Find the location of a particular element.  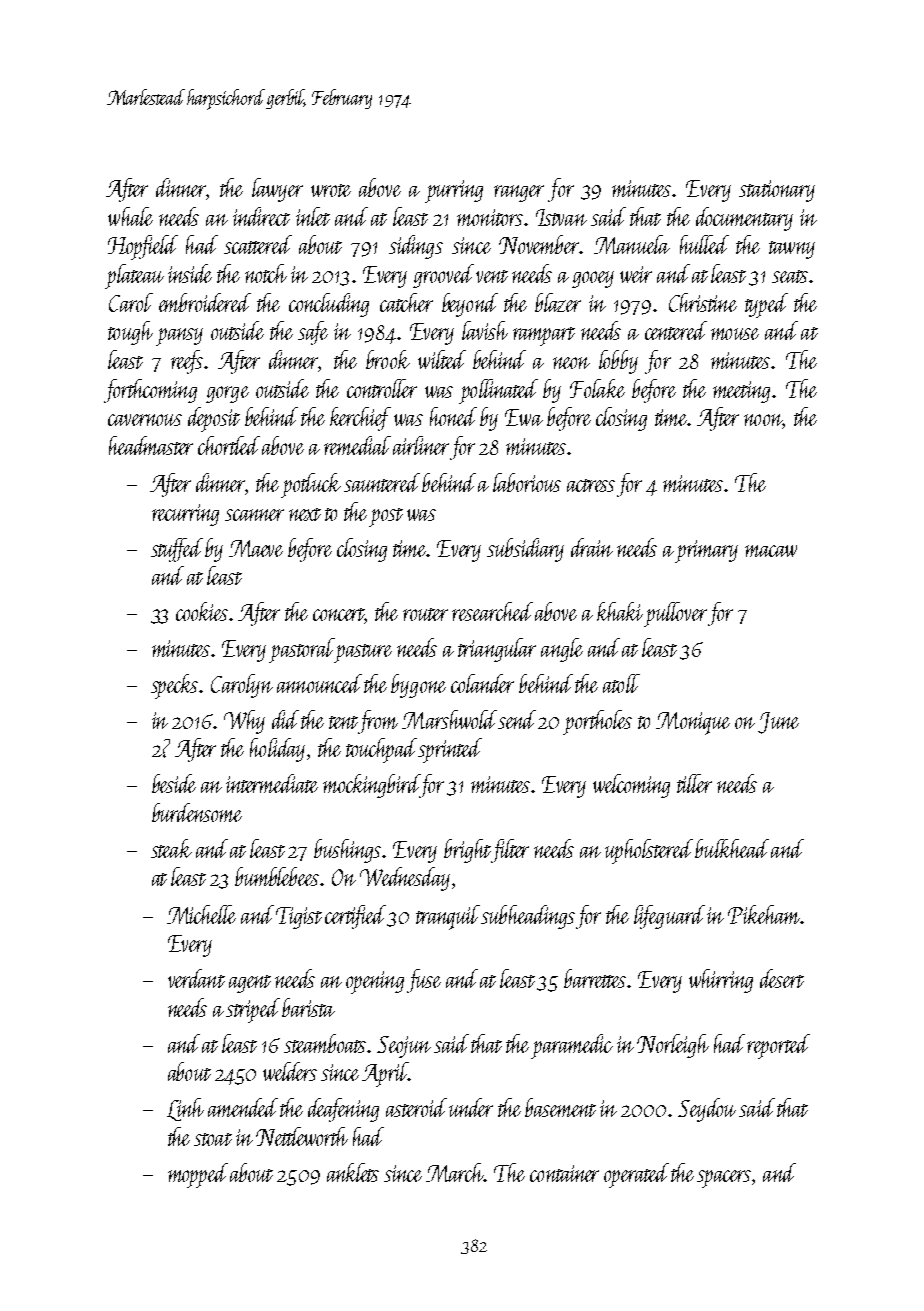

stationary is located at coordinates (777, 191).
